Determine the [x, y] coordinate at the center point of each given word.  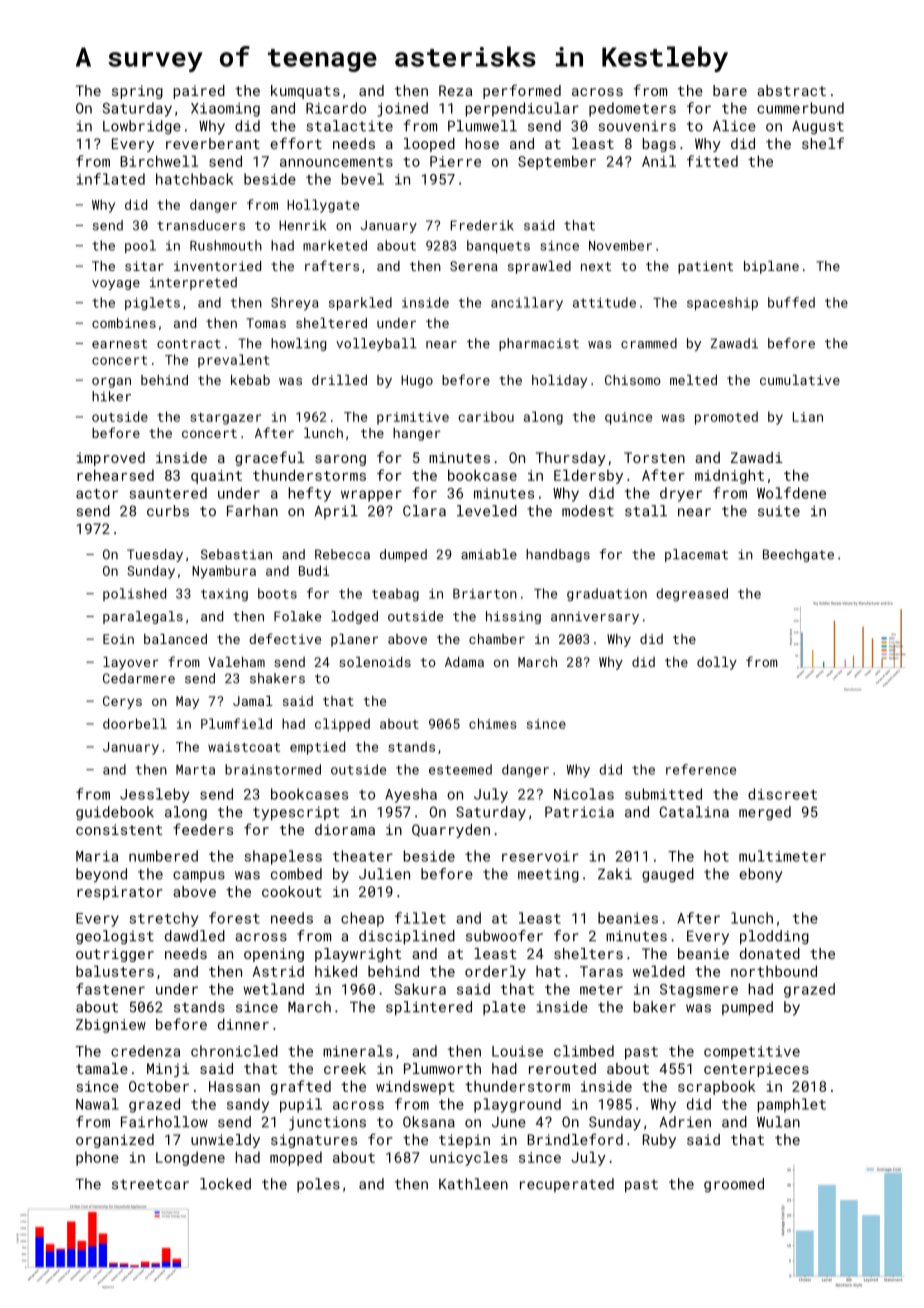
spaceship [722, 304]
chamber [497, 639]
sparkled [360, 304]
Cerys [122, 702]
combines [124, 323]
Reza [455, 90]
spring [137, 92]
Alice [734, 126]
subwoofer [504, 936]
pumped [747, 1008]
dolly [717, 663]
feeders [203, 829]
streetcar [150, 1184]
